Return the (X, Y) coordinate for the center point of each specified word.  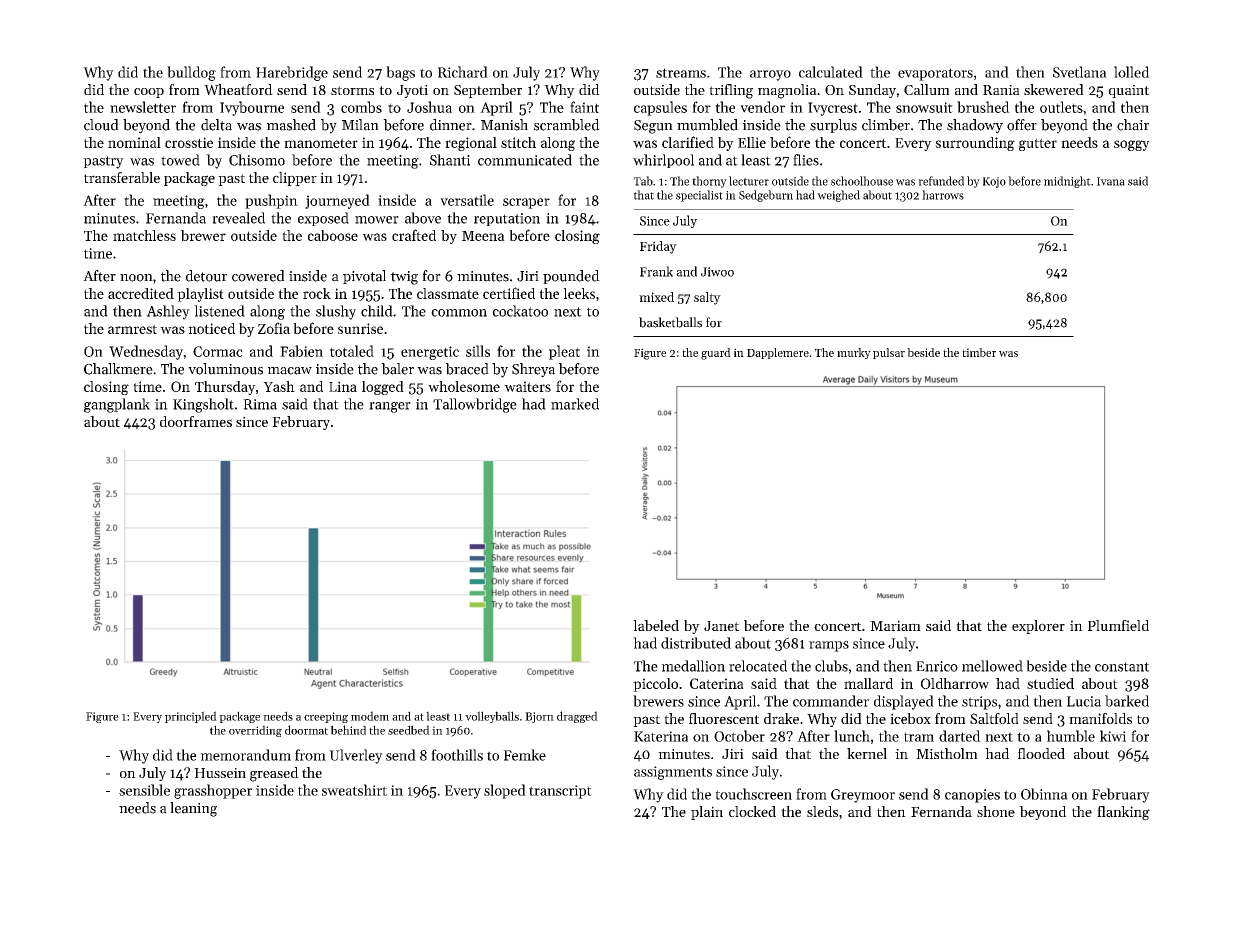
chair (1133, 125)
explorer (1038, 627)
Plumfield (1118, 625)
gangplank (117, 405)
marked (575, 404)
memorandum (245, 755)
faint (584, 107)
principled (191, 717)
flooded (1041, 753)
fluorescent (724, 718)
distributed (696, 643)
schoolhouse (862, 181)
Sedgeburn (766, 196)
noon (136, 278)
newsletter (143, 107)
